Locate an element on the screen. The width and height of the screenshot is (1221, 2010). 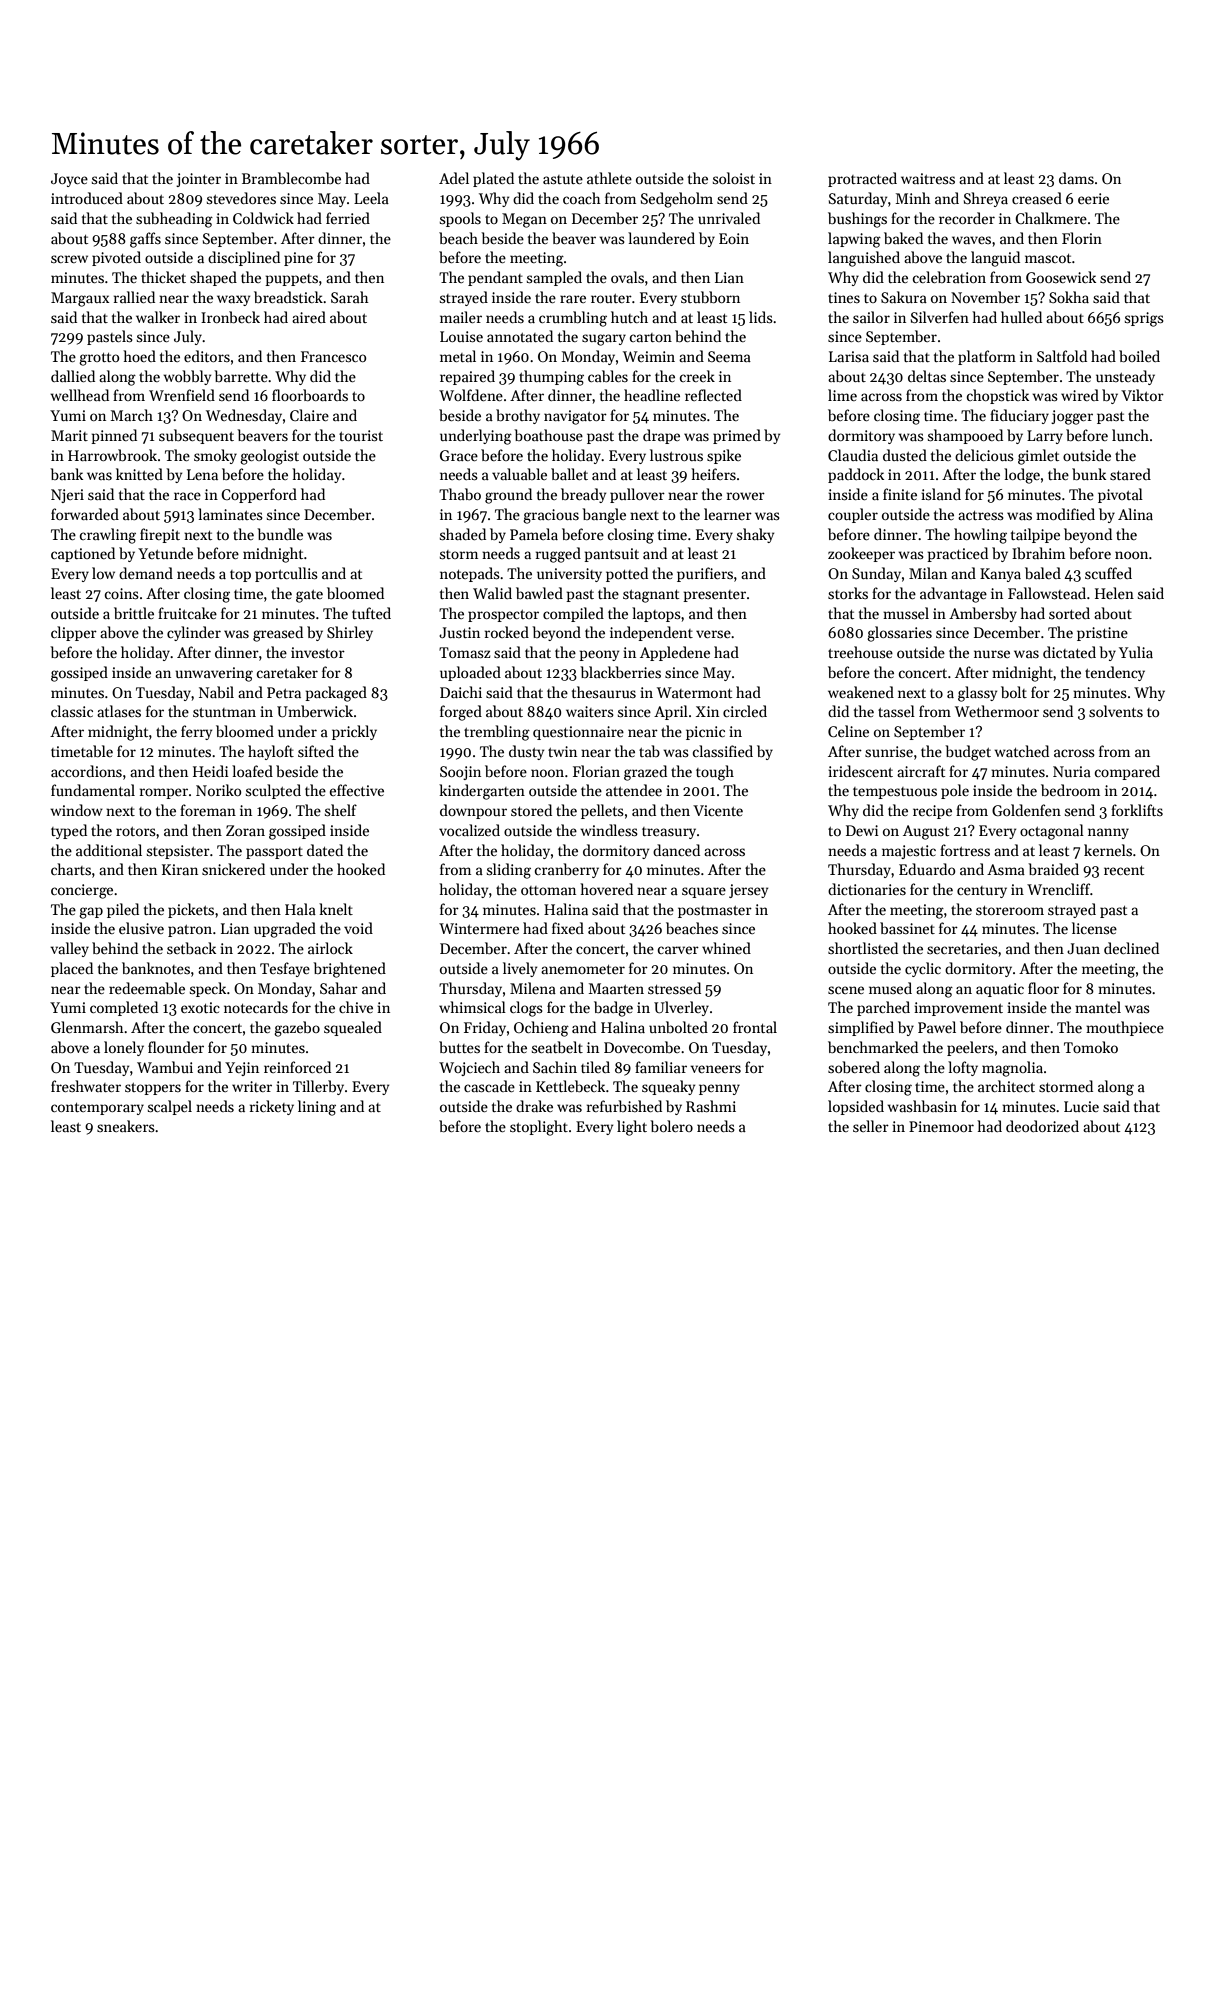
badge is located at coordinates (613, 1009).
